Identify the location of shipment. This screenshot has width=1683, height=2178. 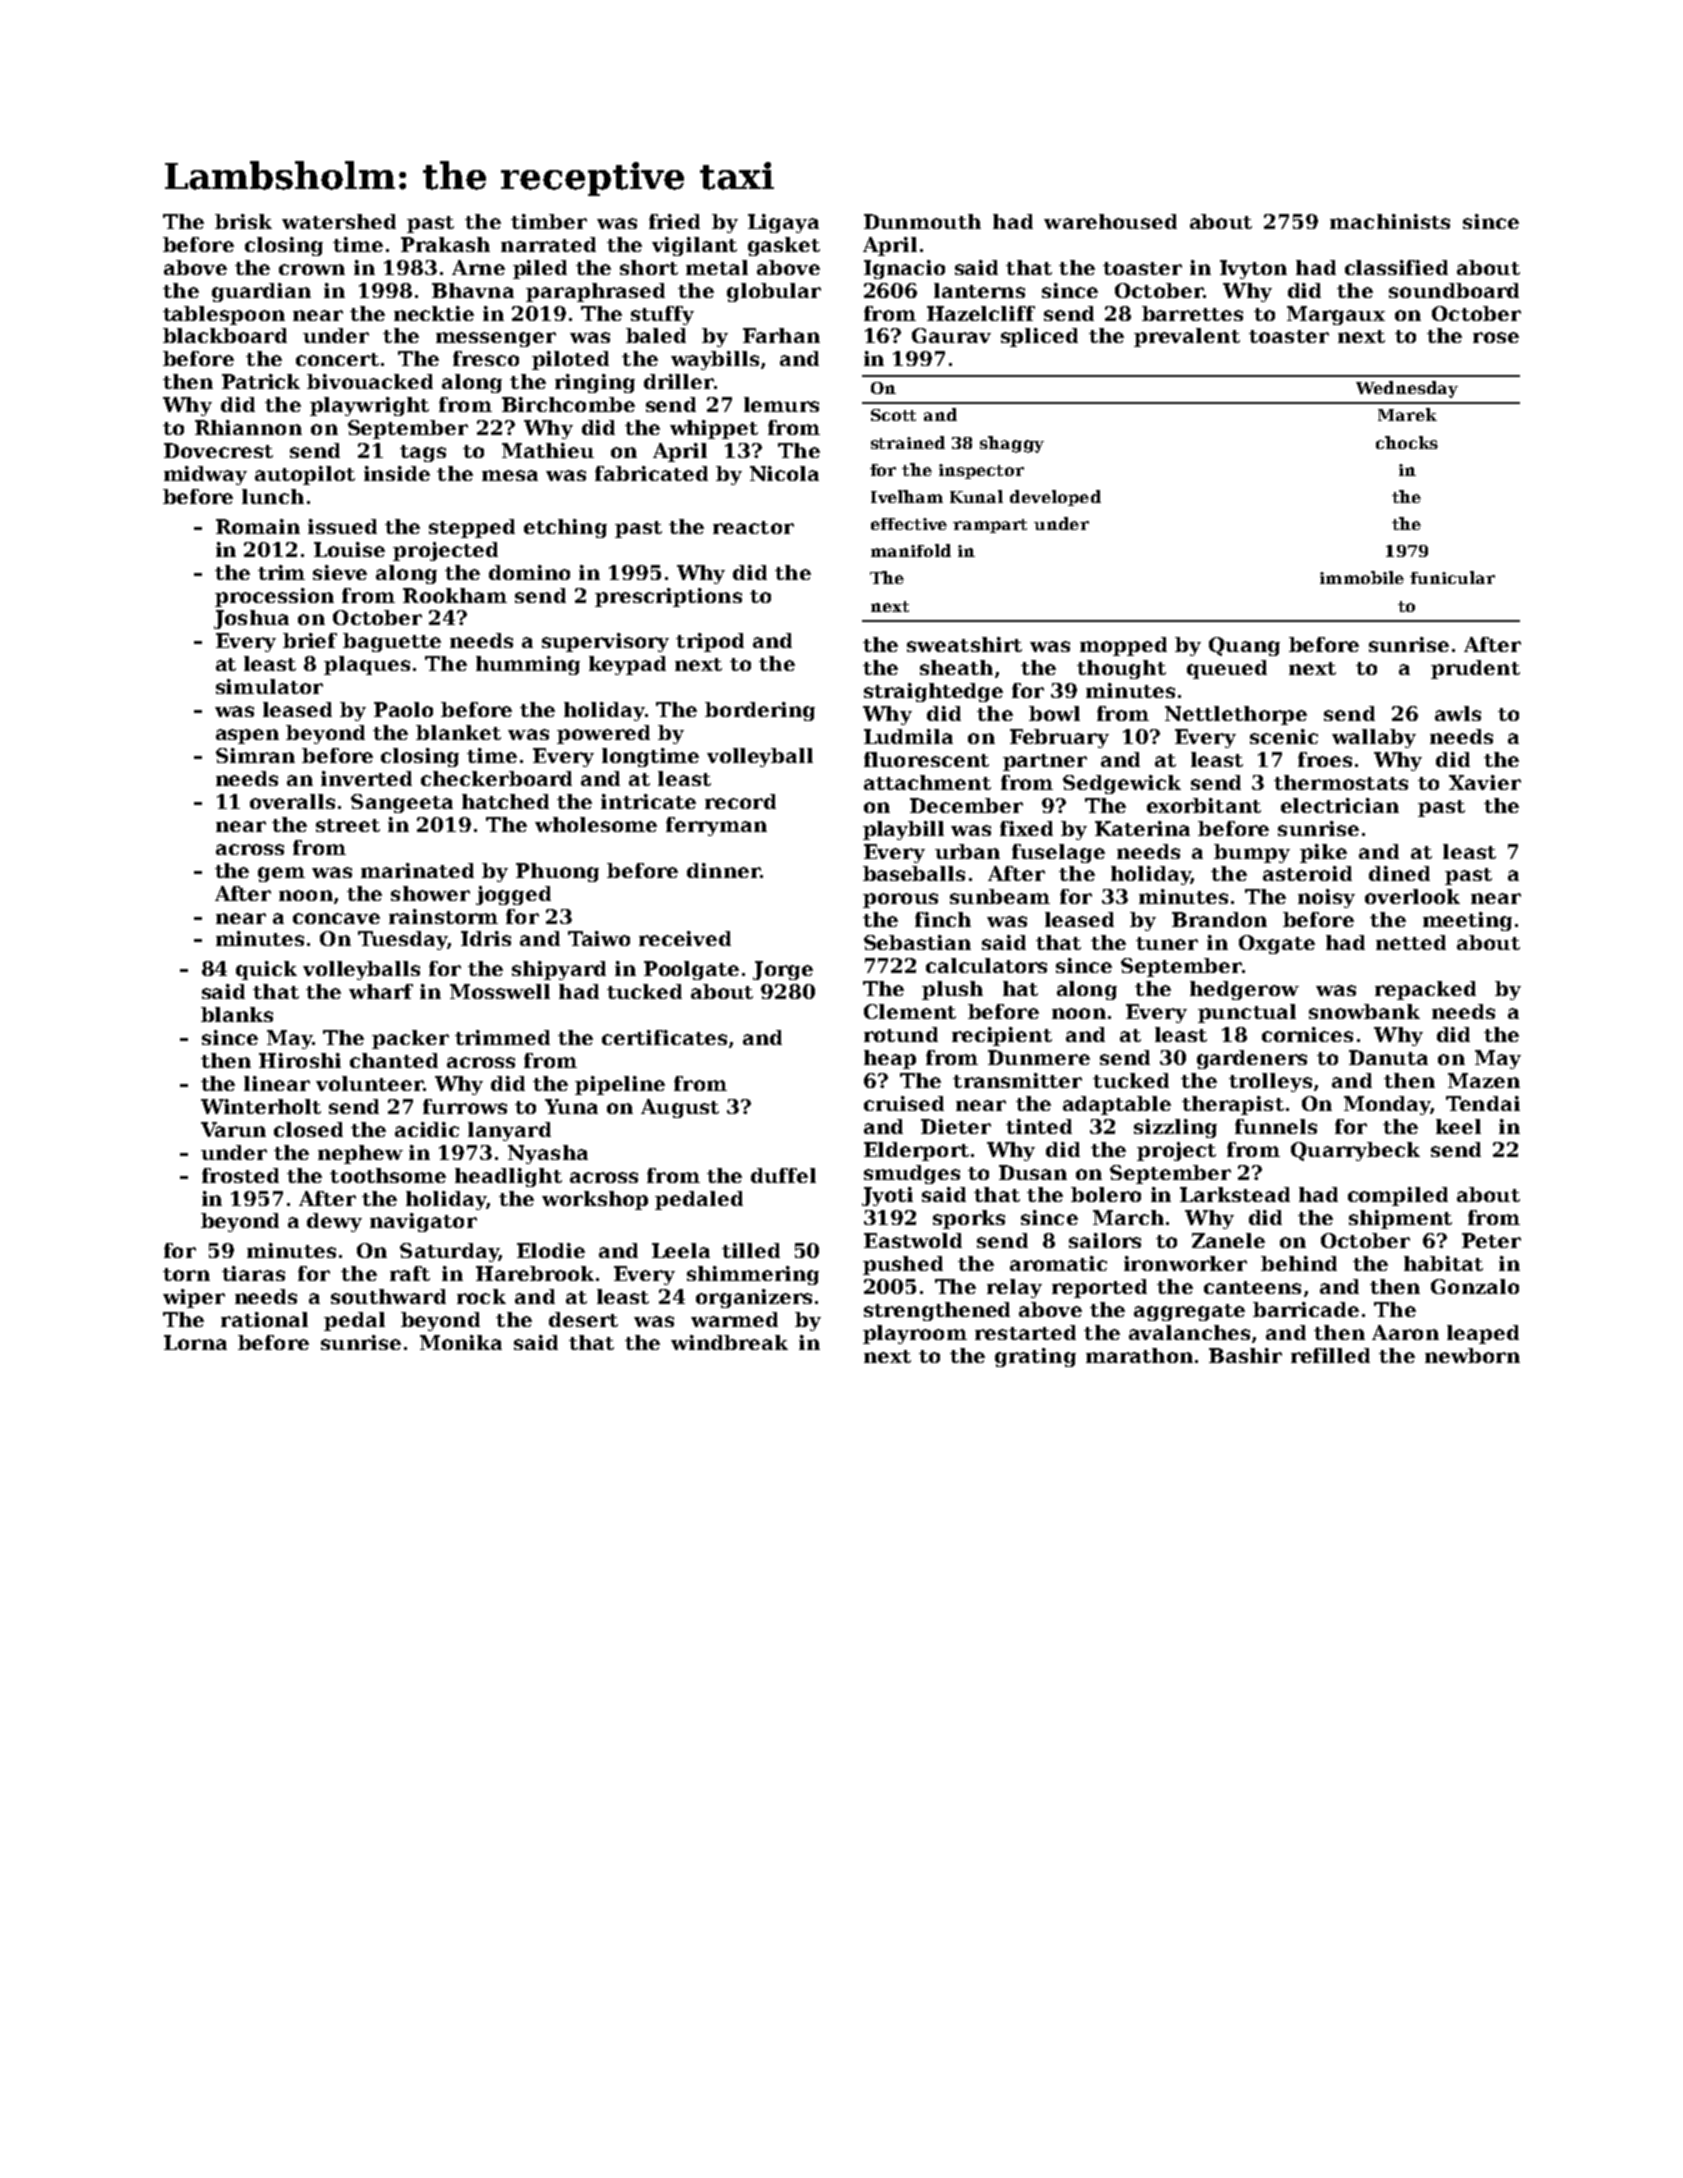
(1400, 1219).
